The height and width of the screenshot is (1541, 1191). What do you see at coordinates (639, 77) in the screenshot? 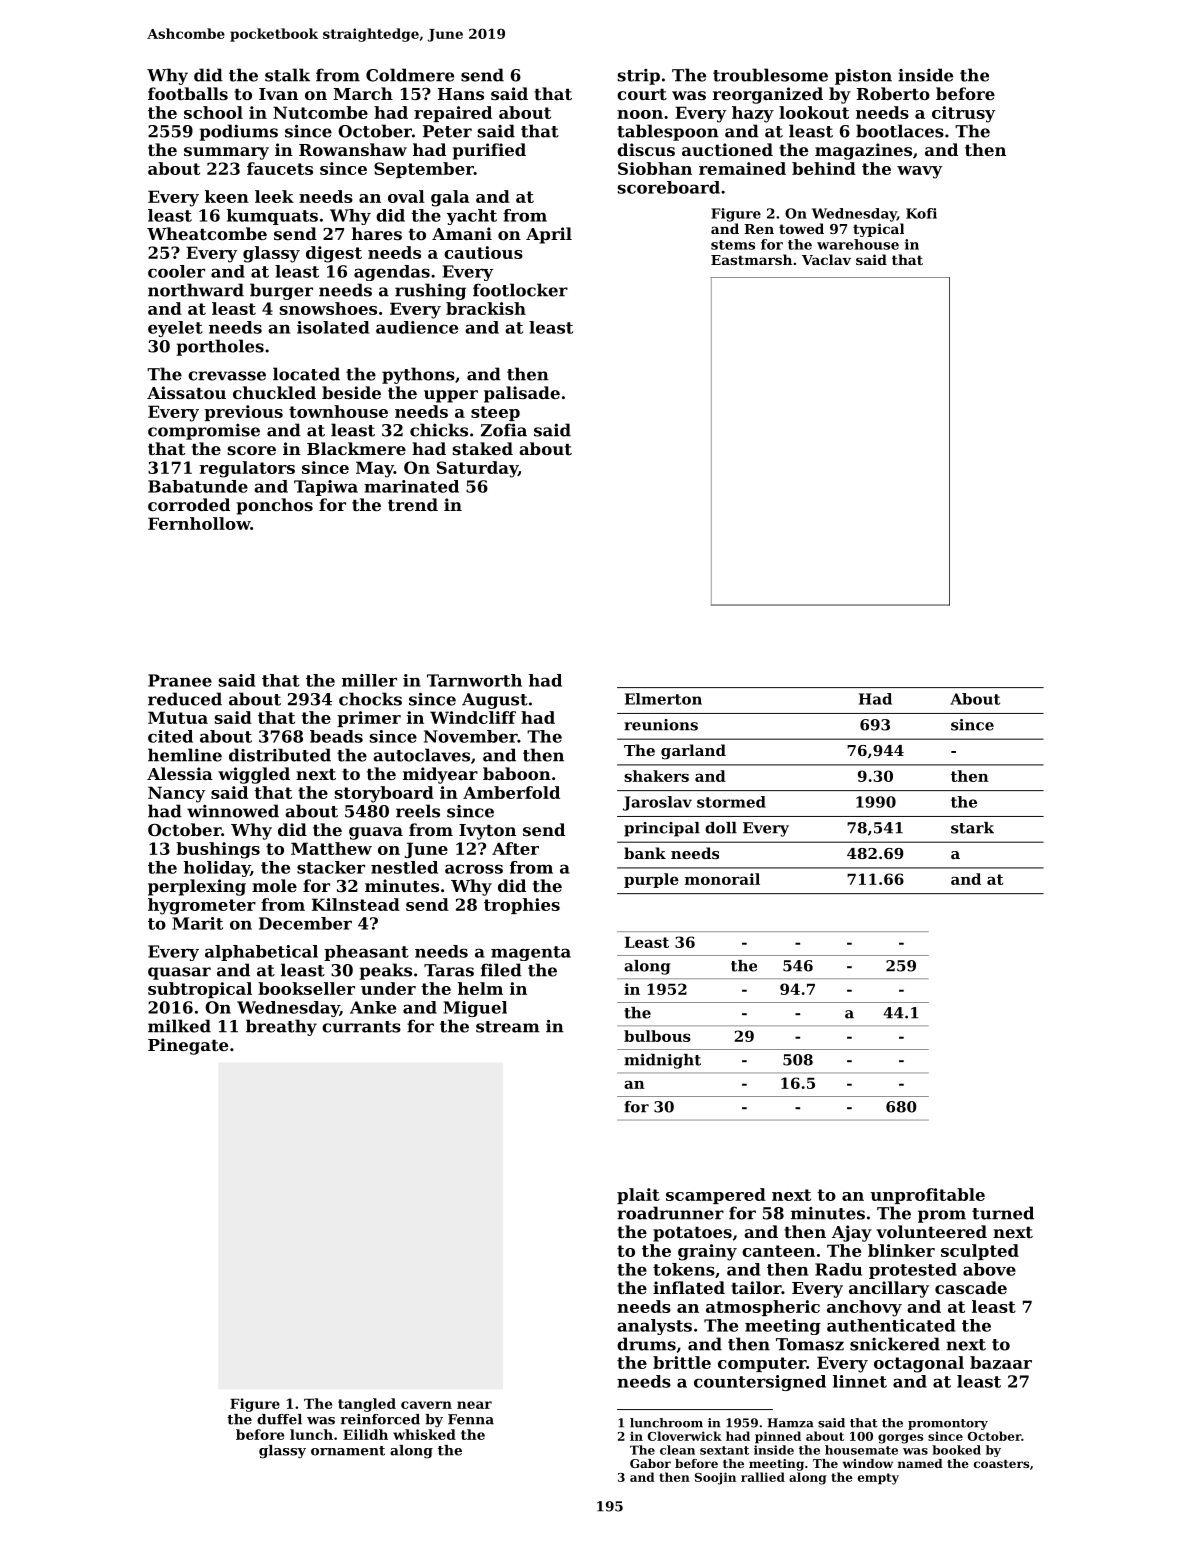
I see `strip` at bounding box center [639, 77].
